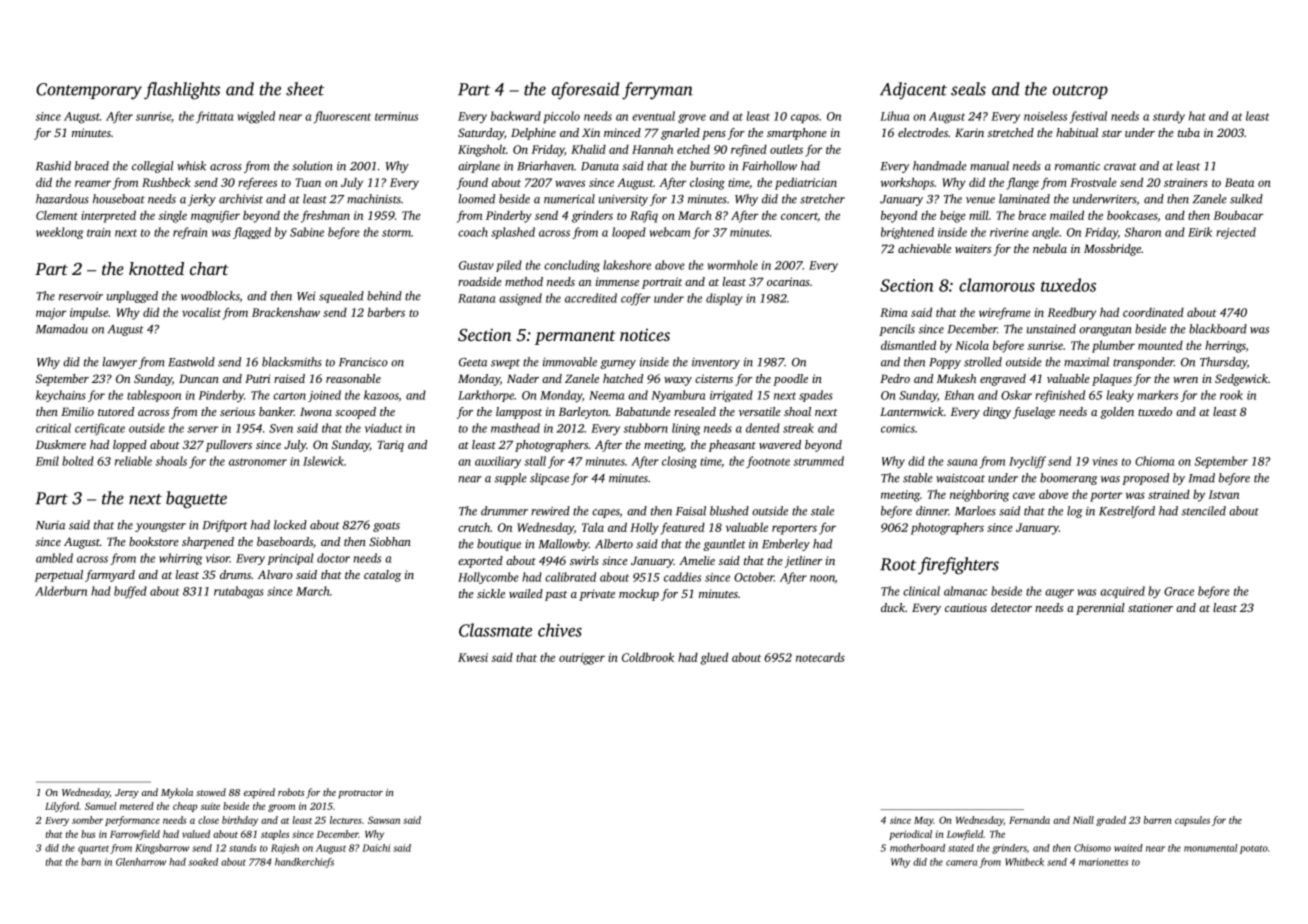  What do you see at coordinates (384, 820) in the document?
I see `Sawsan` at bounding box center [384, 820].
